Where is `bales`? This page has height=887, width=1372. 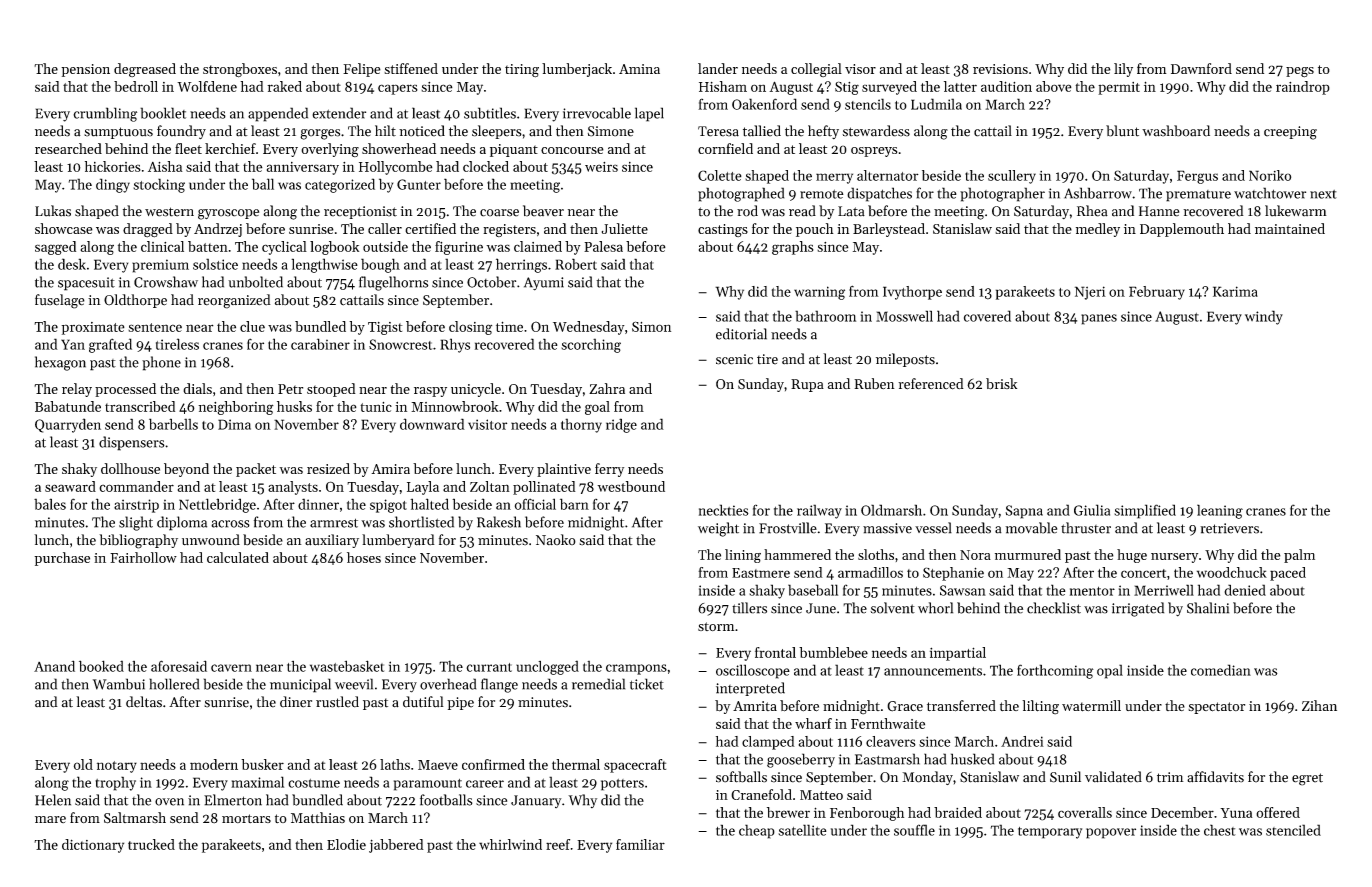 bales is located at coordinates (50, 504).
